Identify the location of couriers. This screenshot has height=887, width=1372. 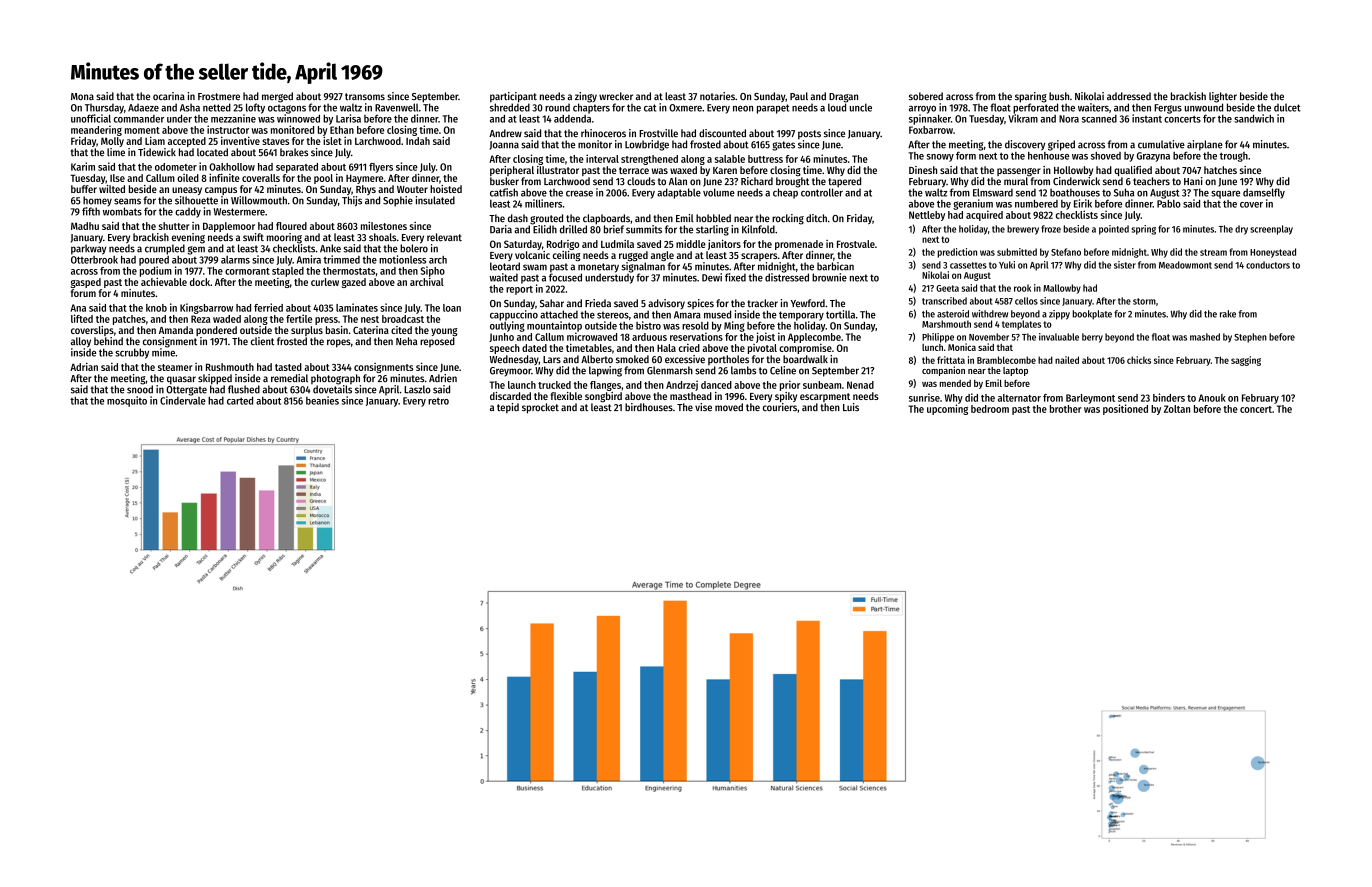
(780, 407).
